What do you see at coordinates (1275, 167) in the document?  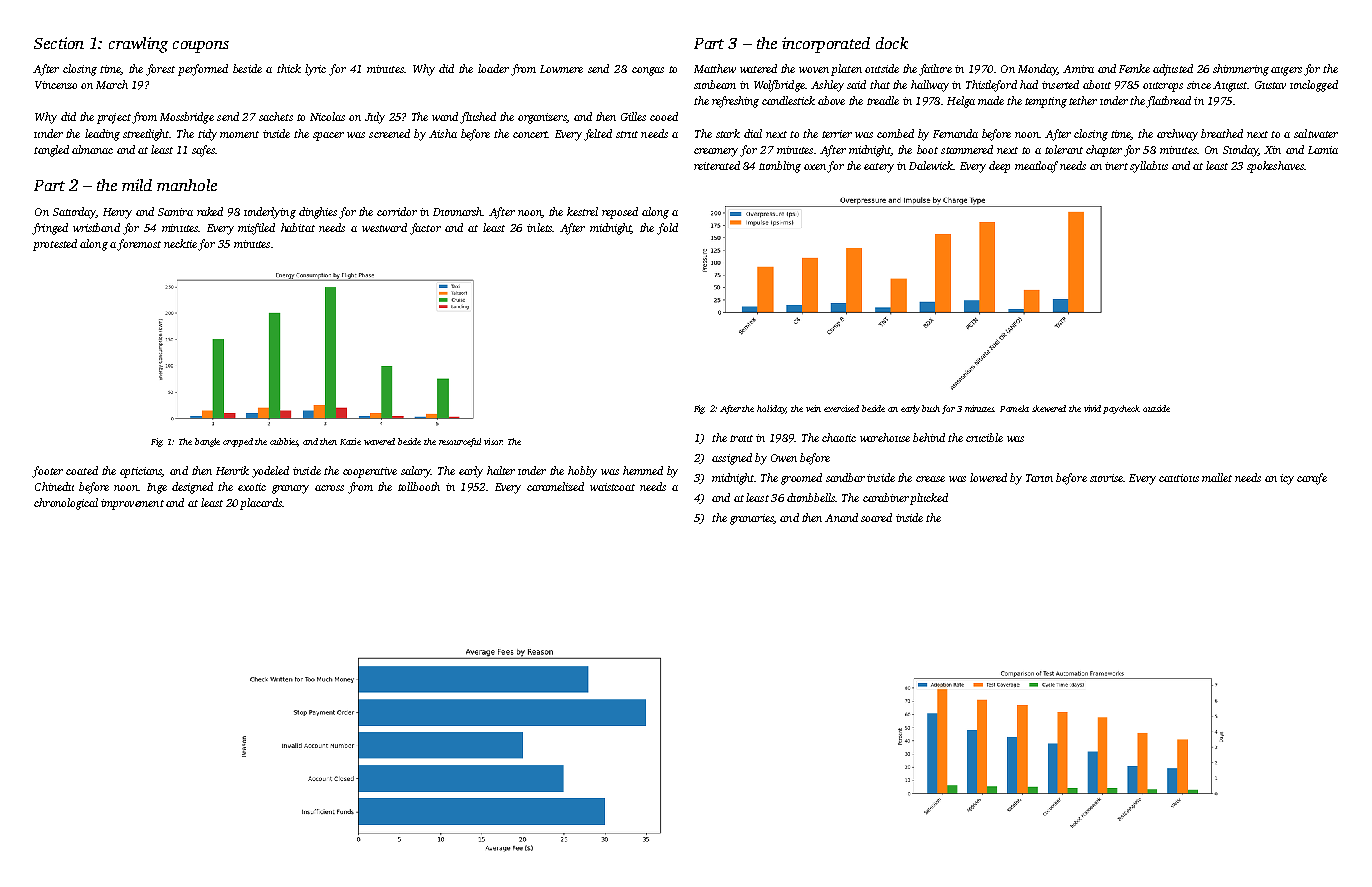 I see `spokeshaves` at bounding box center [1275, 167].
